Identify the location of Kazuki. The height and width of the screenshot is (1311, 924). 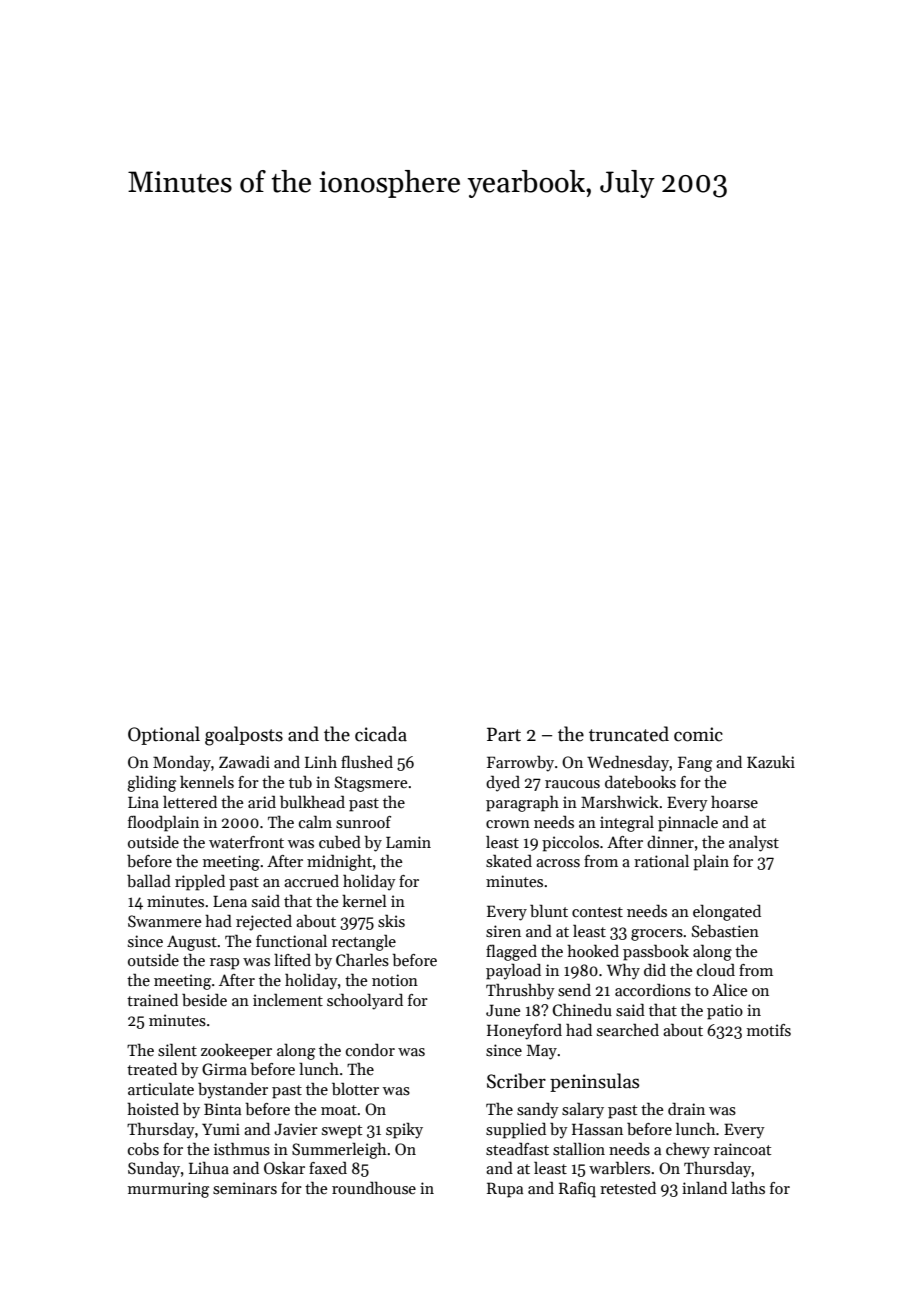
(771, 762).
